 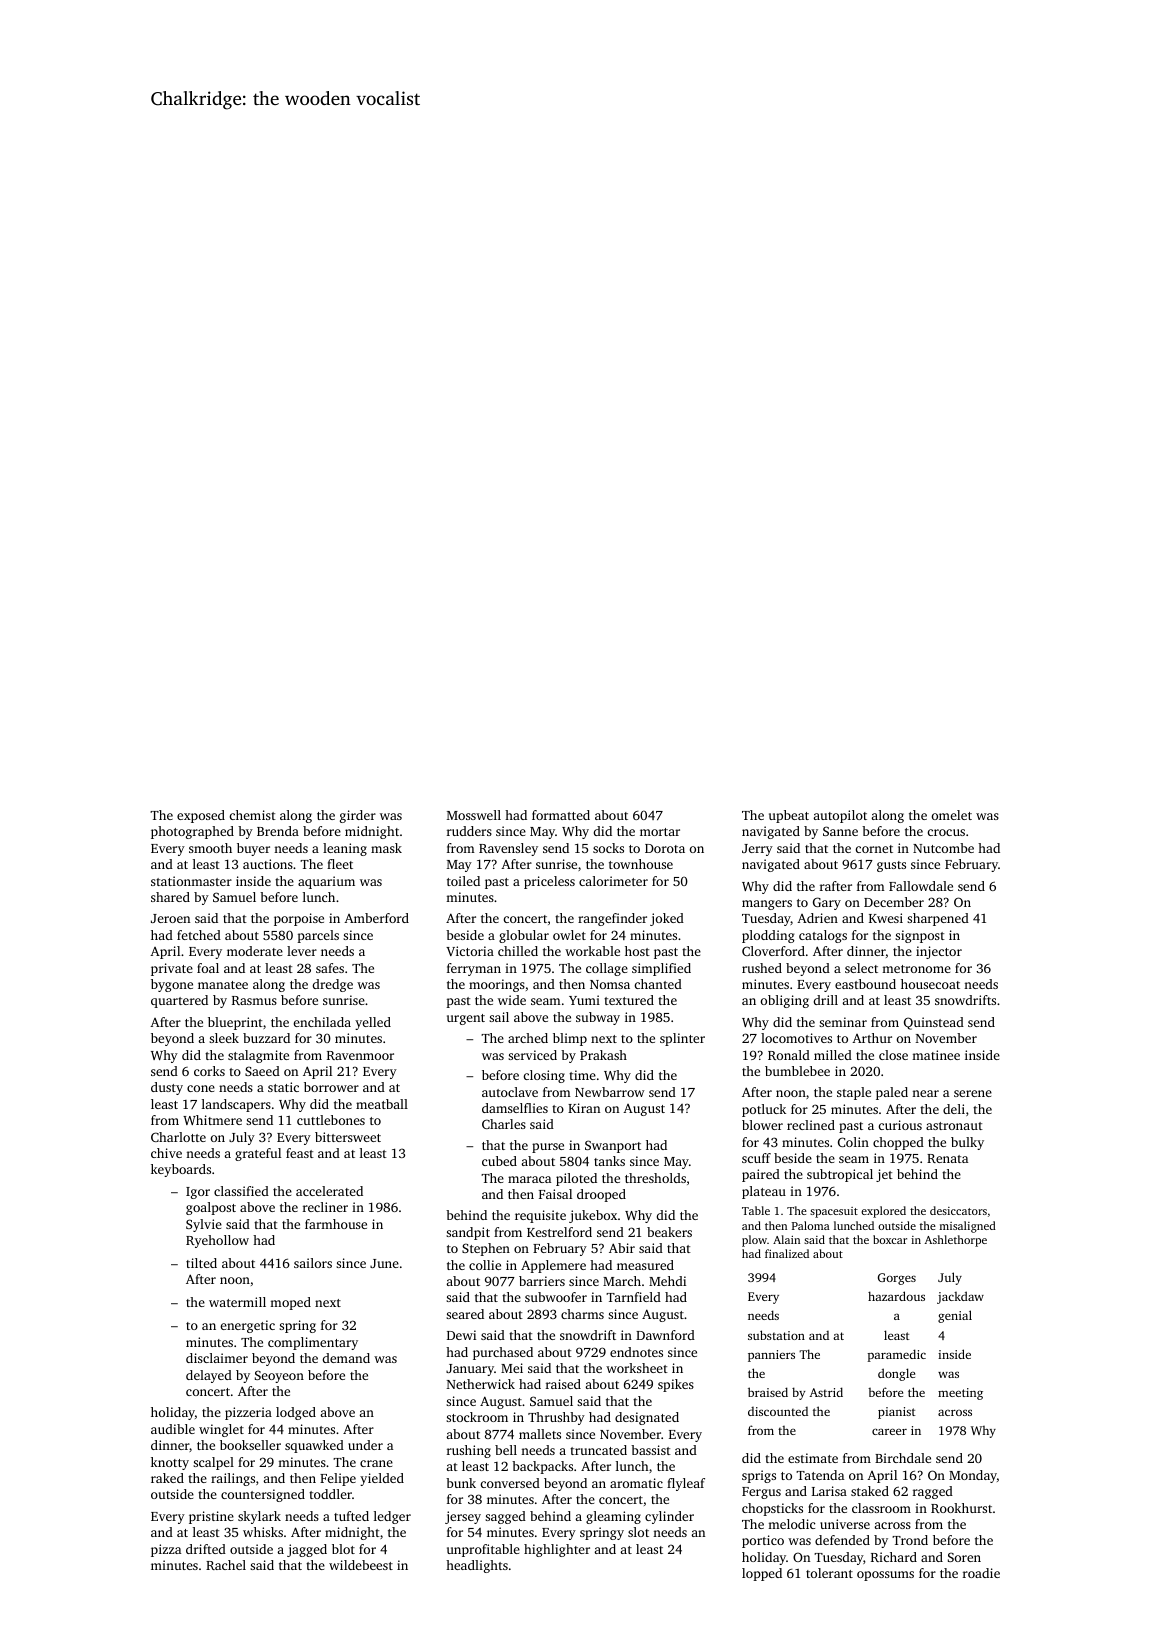 I want to click on bunk, so click(x=461, y=1483).
